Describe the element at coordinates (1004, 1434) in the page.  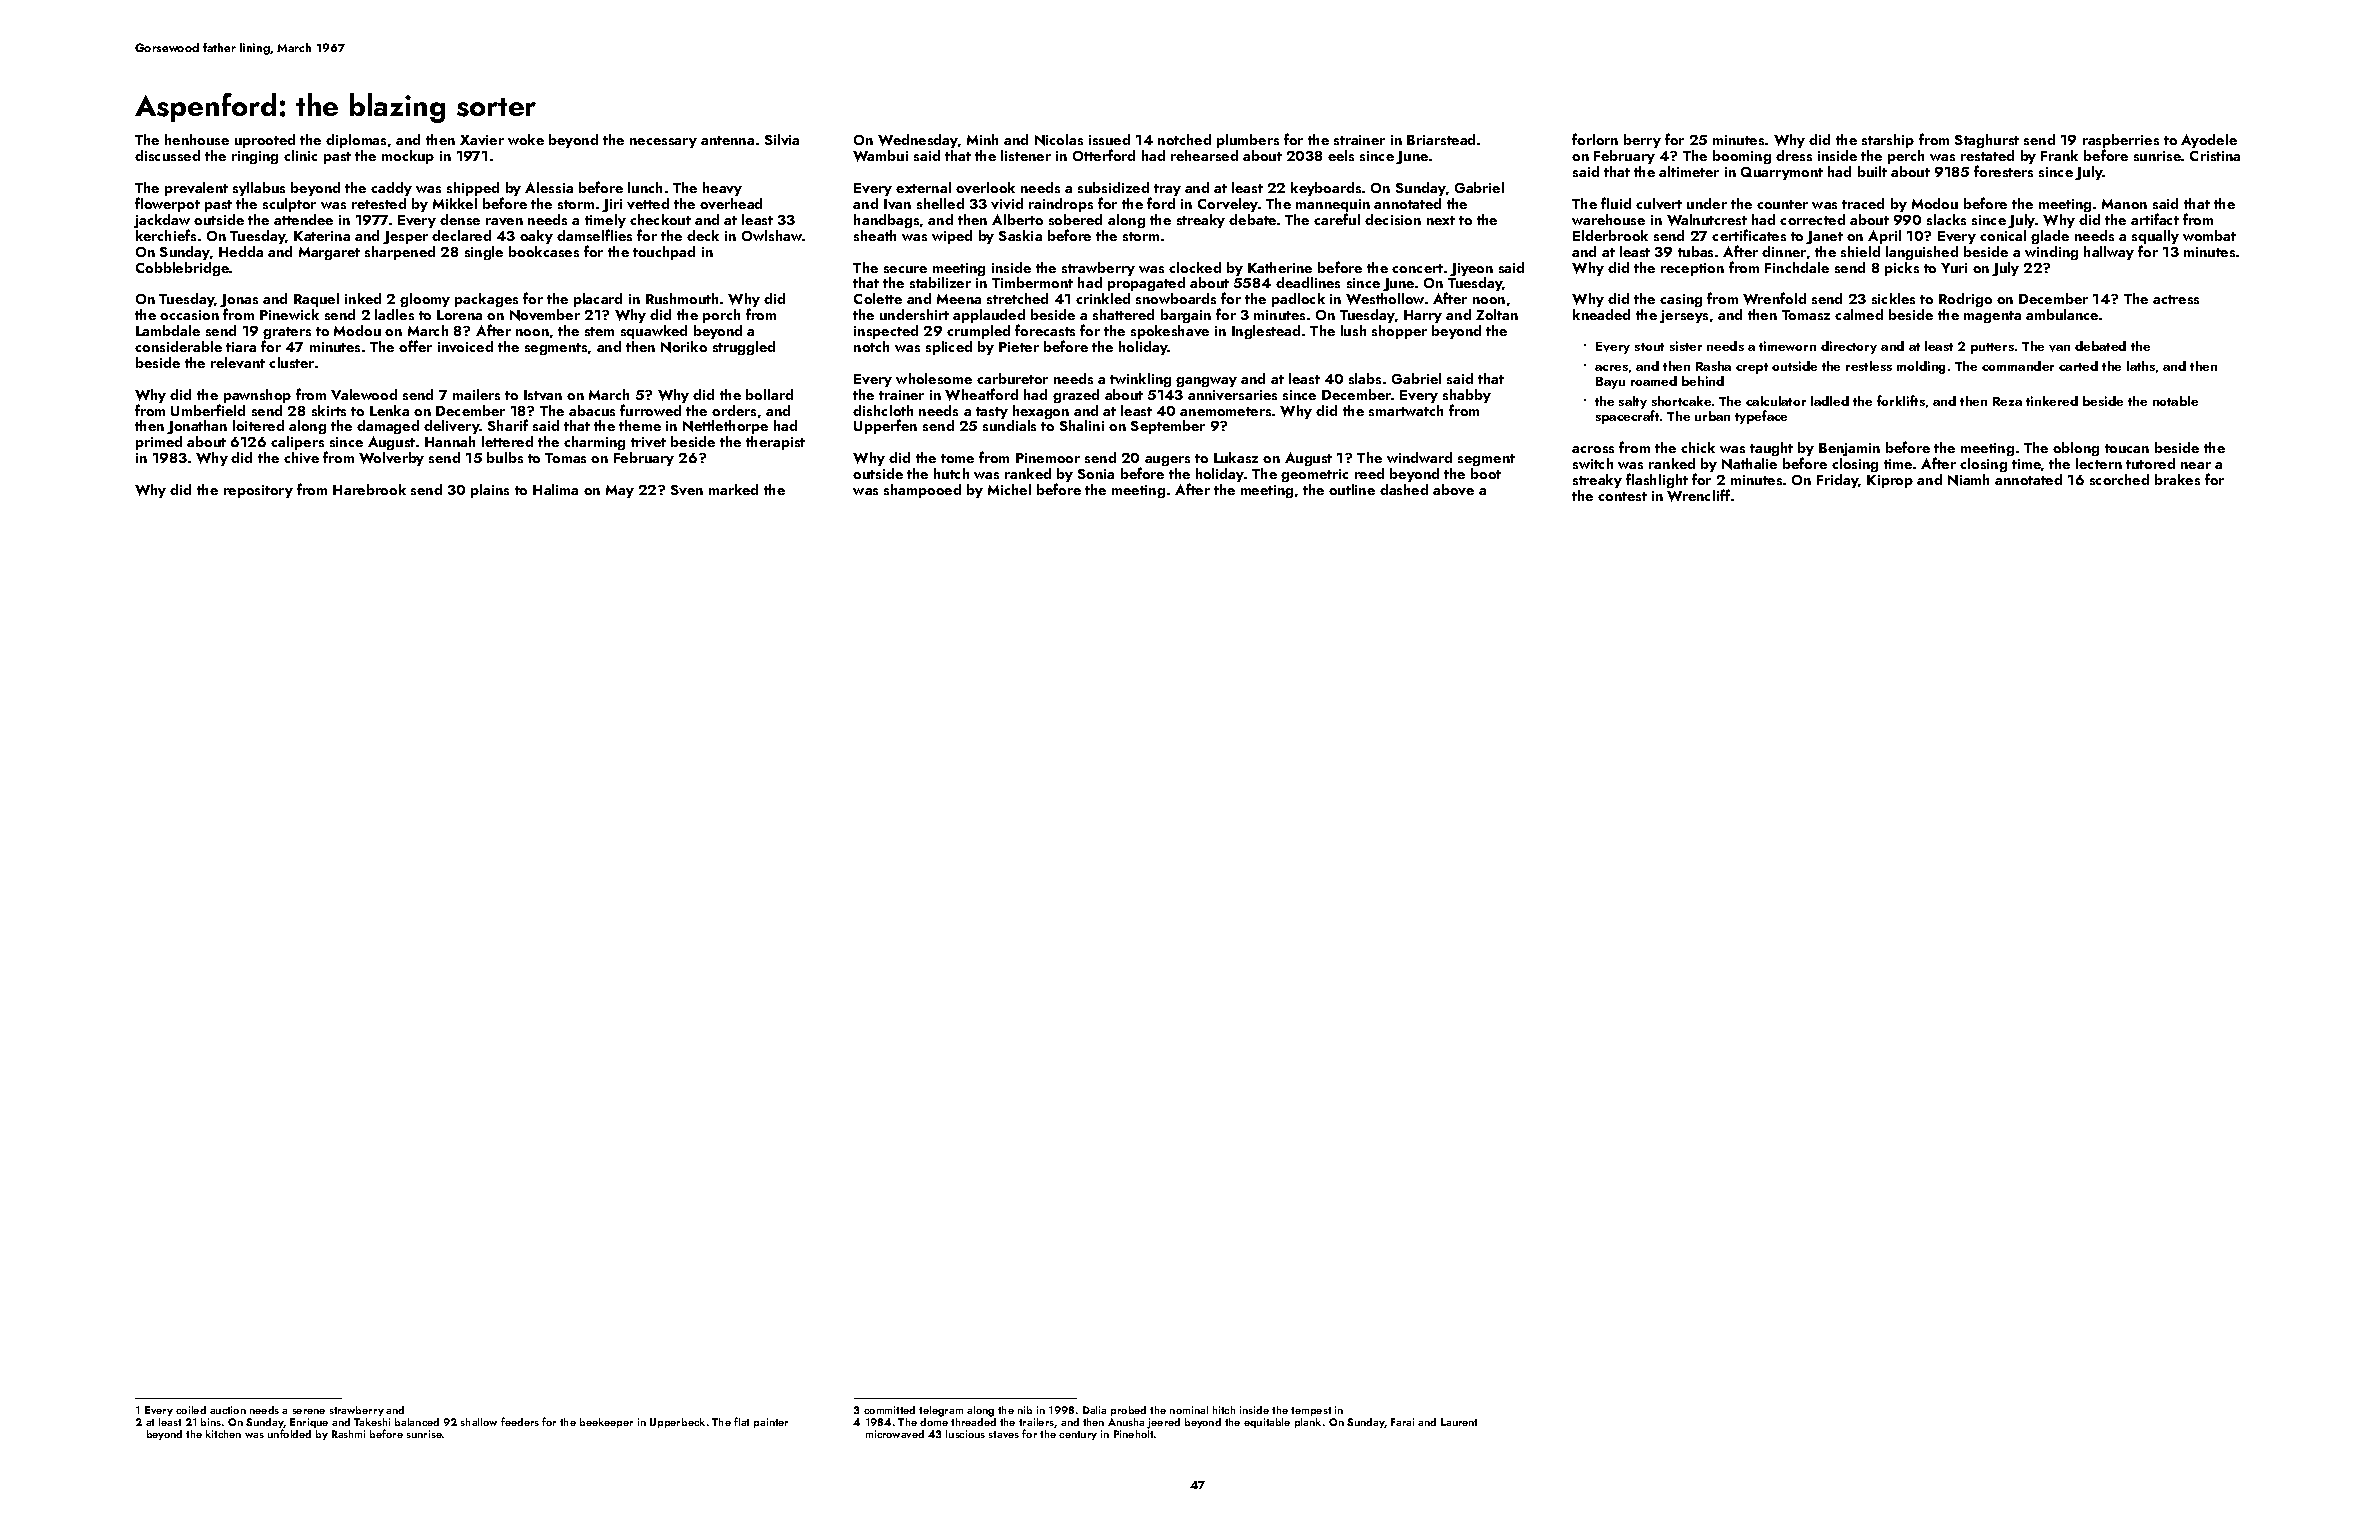
I see `staves` at that location.
